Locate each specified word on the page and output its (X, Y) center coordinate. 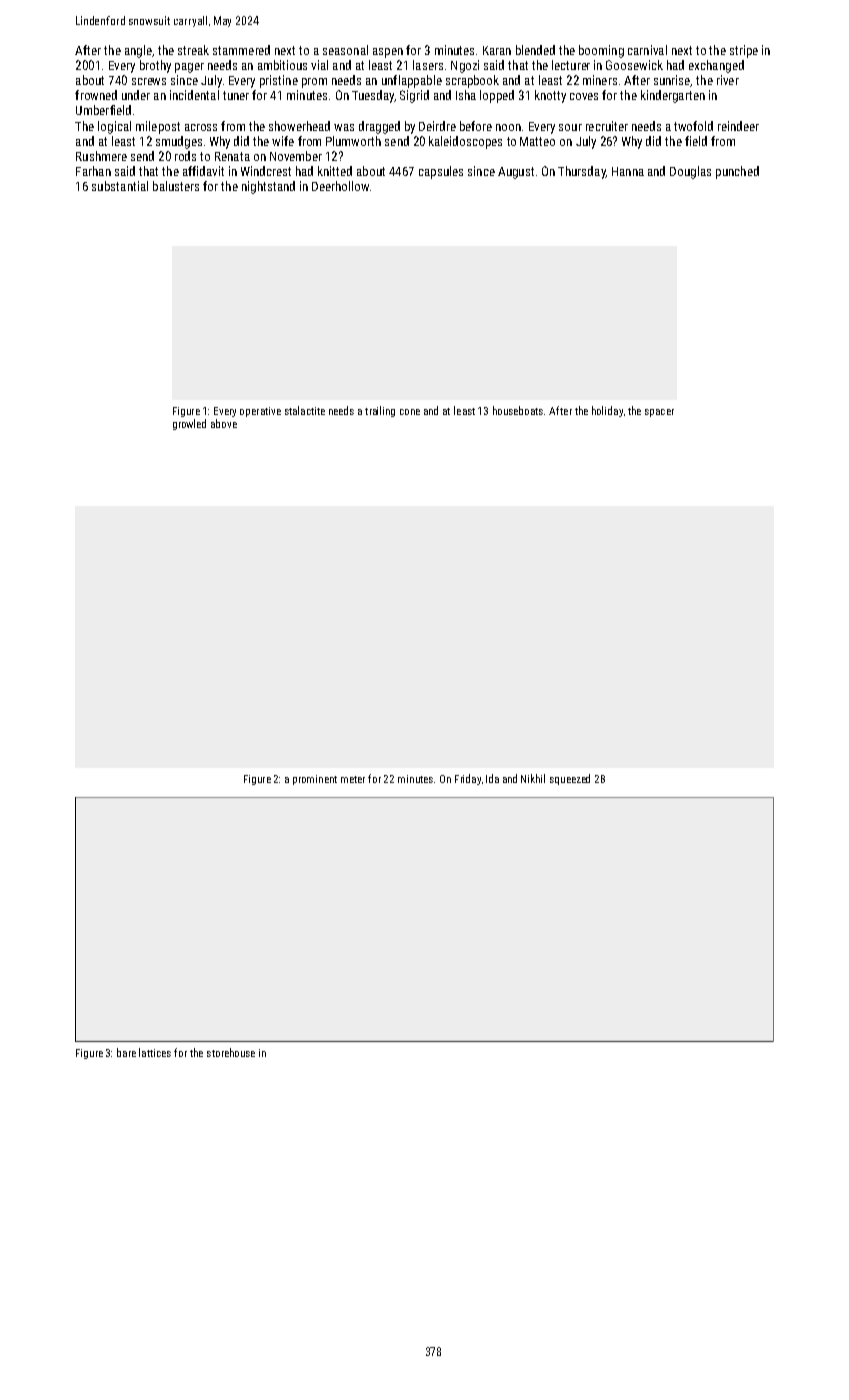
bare (126, 1052)
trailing (380, 411)
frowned (96, 95)
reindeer (738, 126)
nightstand (268, 187)
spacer (659, 413)
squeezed (570, 779)
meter (353, 779)
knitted (335, 171)
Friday (468, 779)
